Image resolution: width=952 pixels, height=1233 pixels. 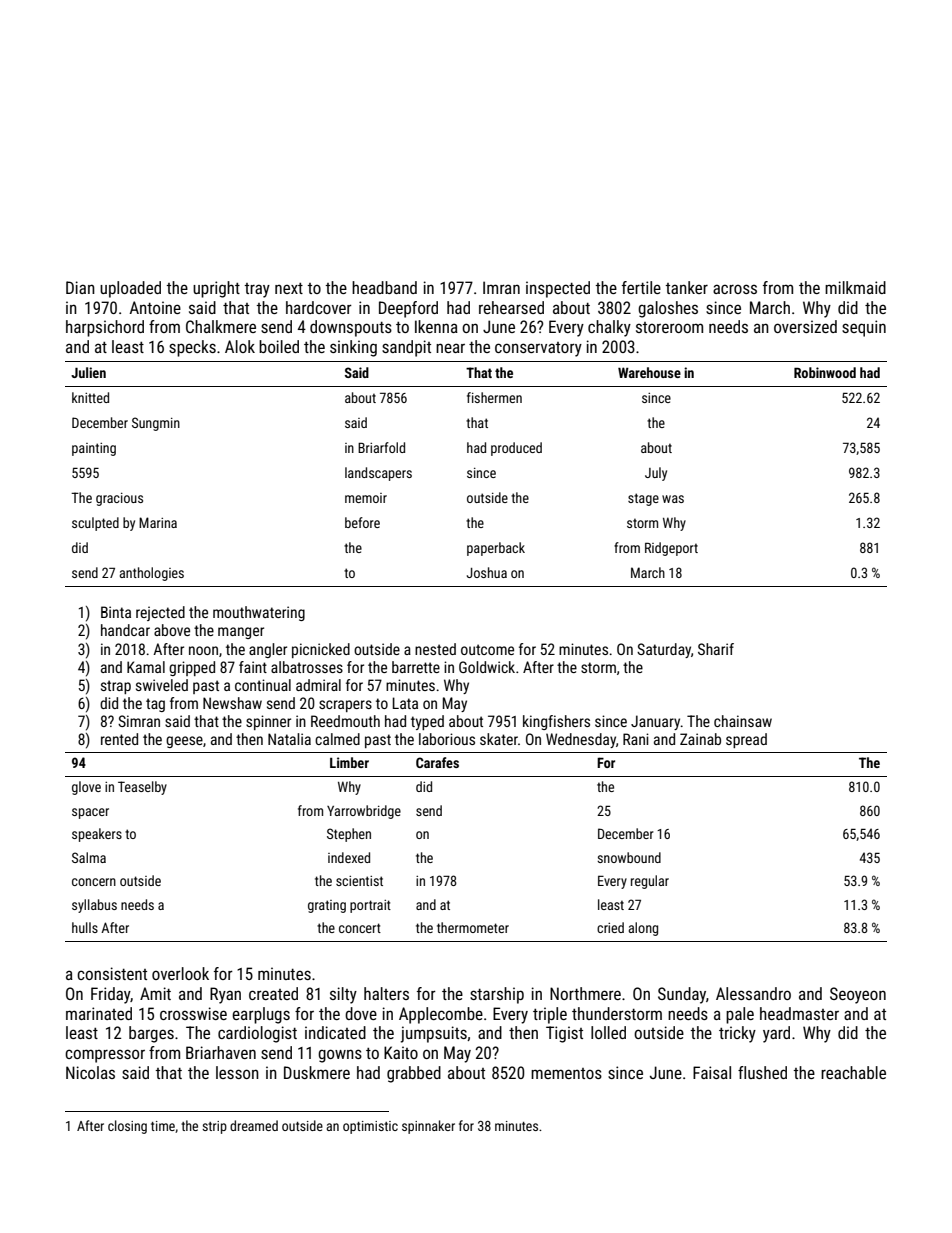 I want to click on was, so click(x=673, y=499).
